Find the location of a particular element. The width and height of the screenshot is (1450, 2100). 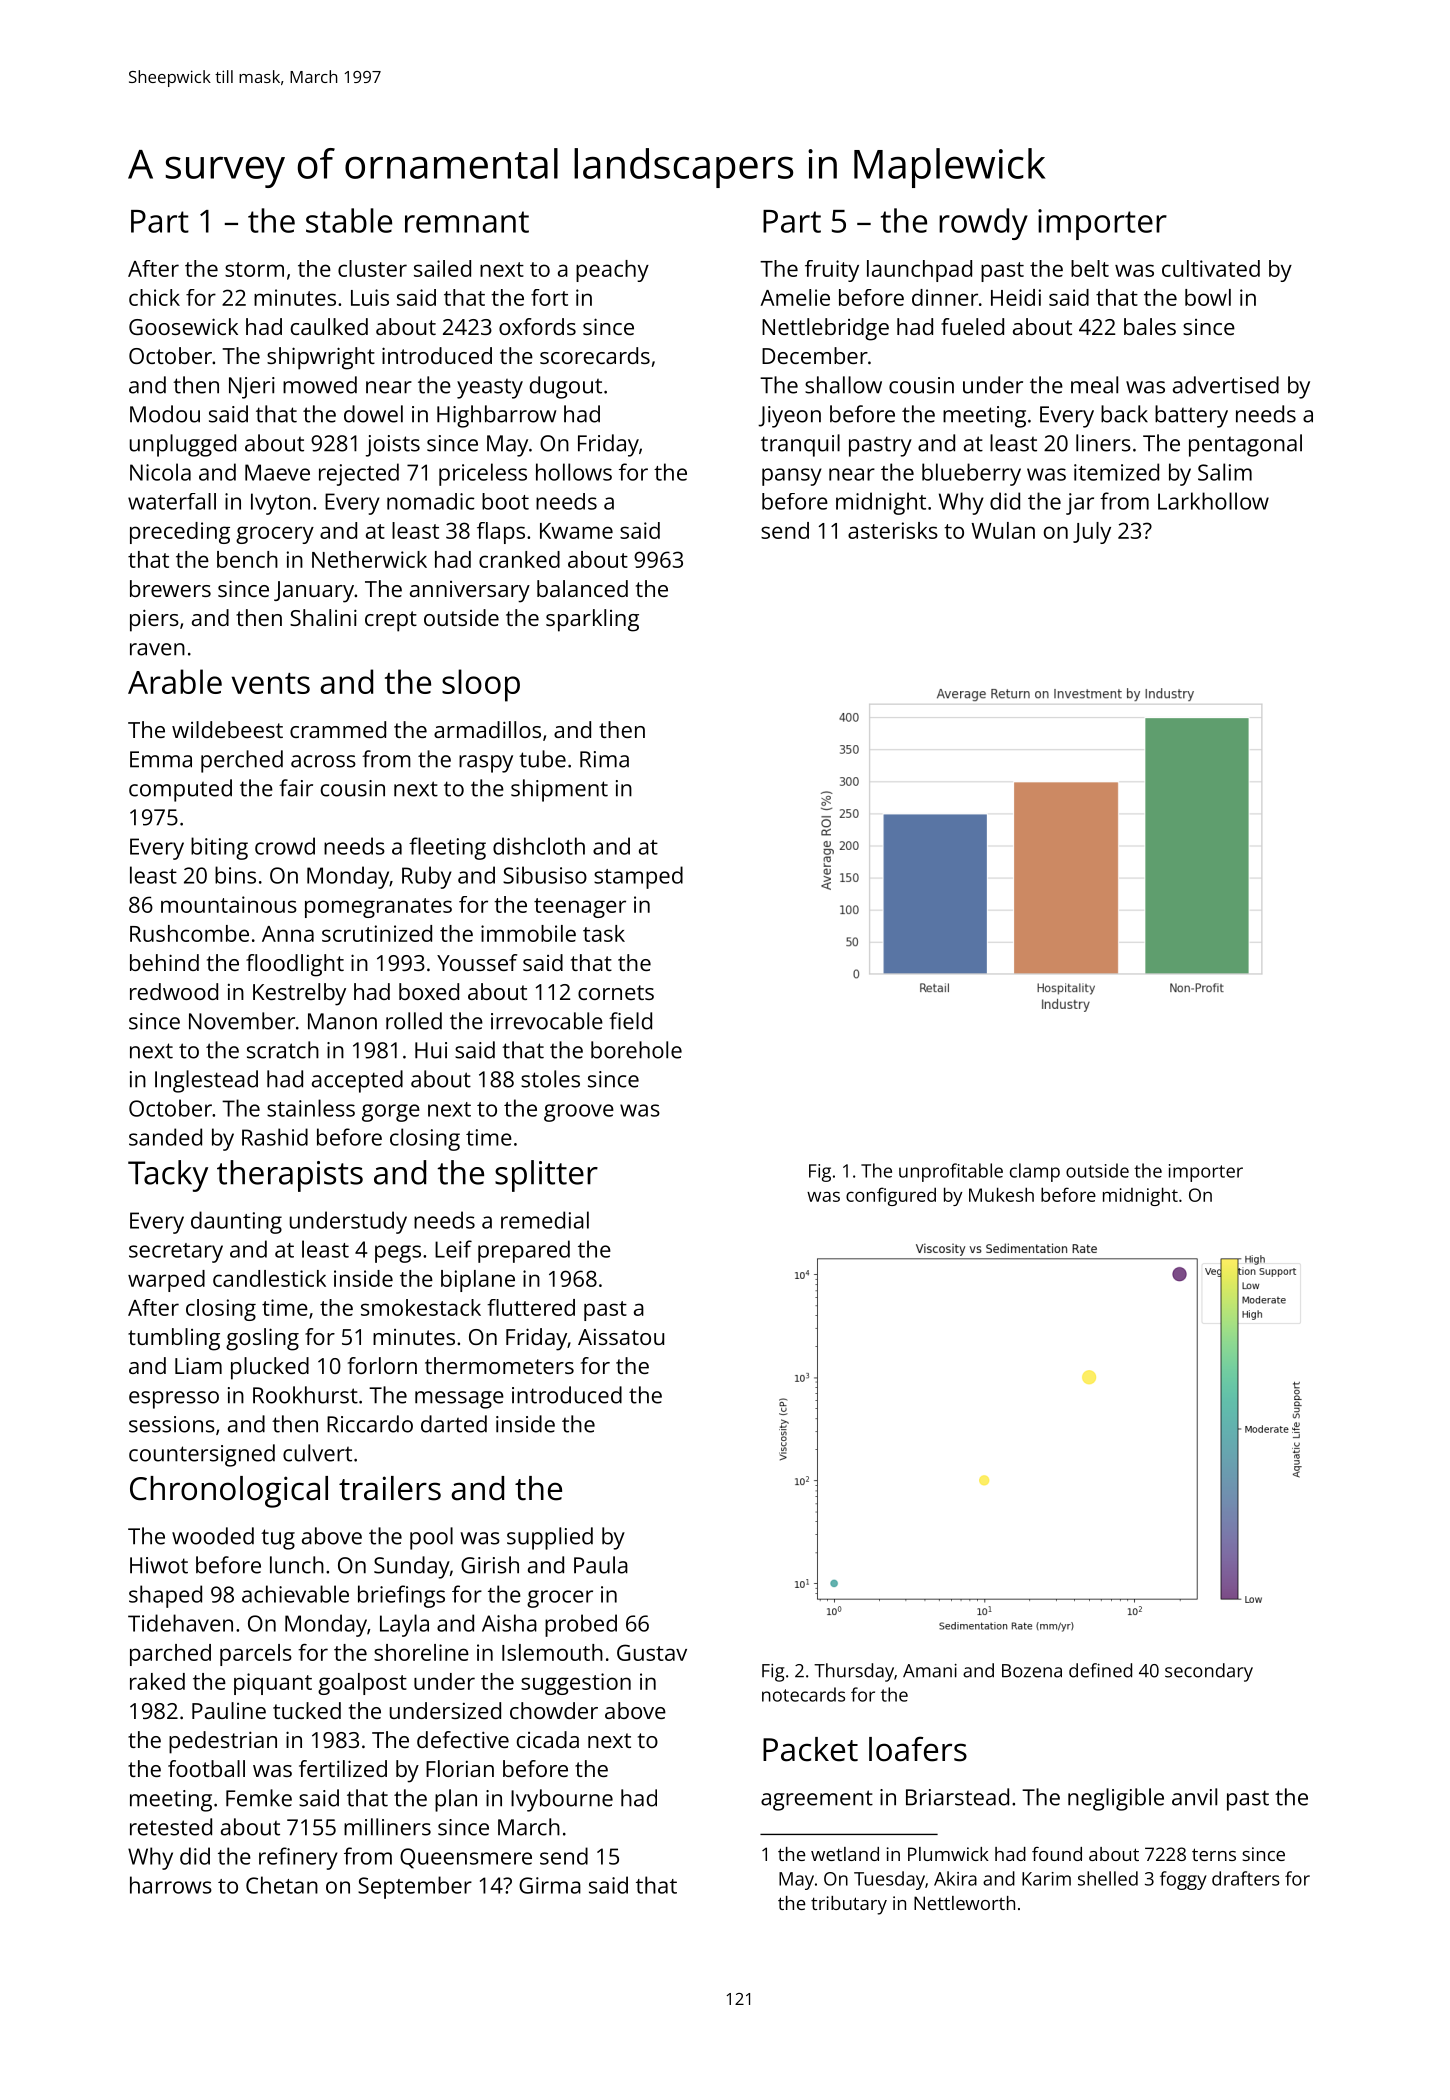

terns is located at coordinates (1214, 1854).
